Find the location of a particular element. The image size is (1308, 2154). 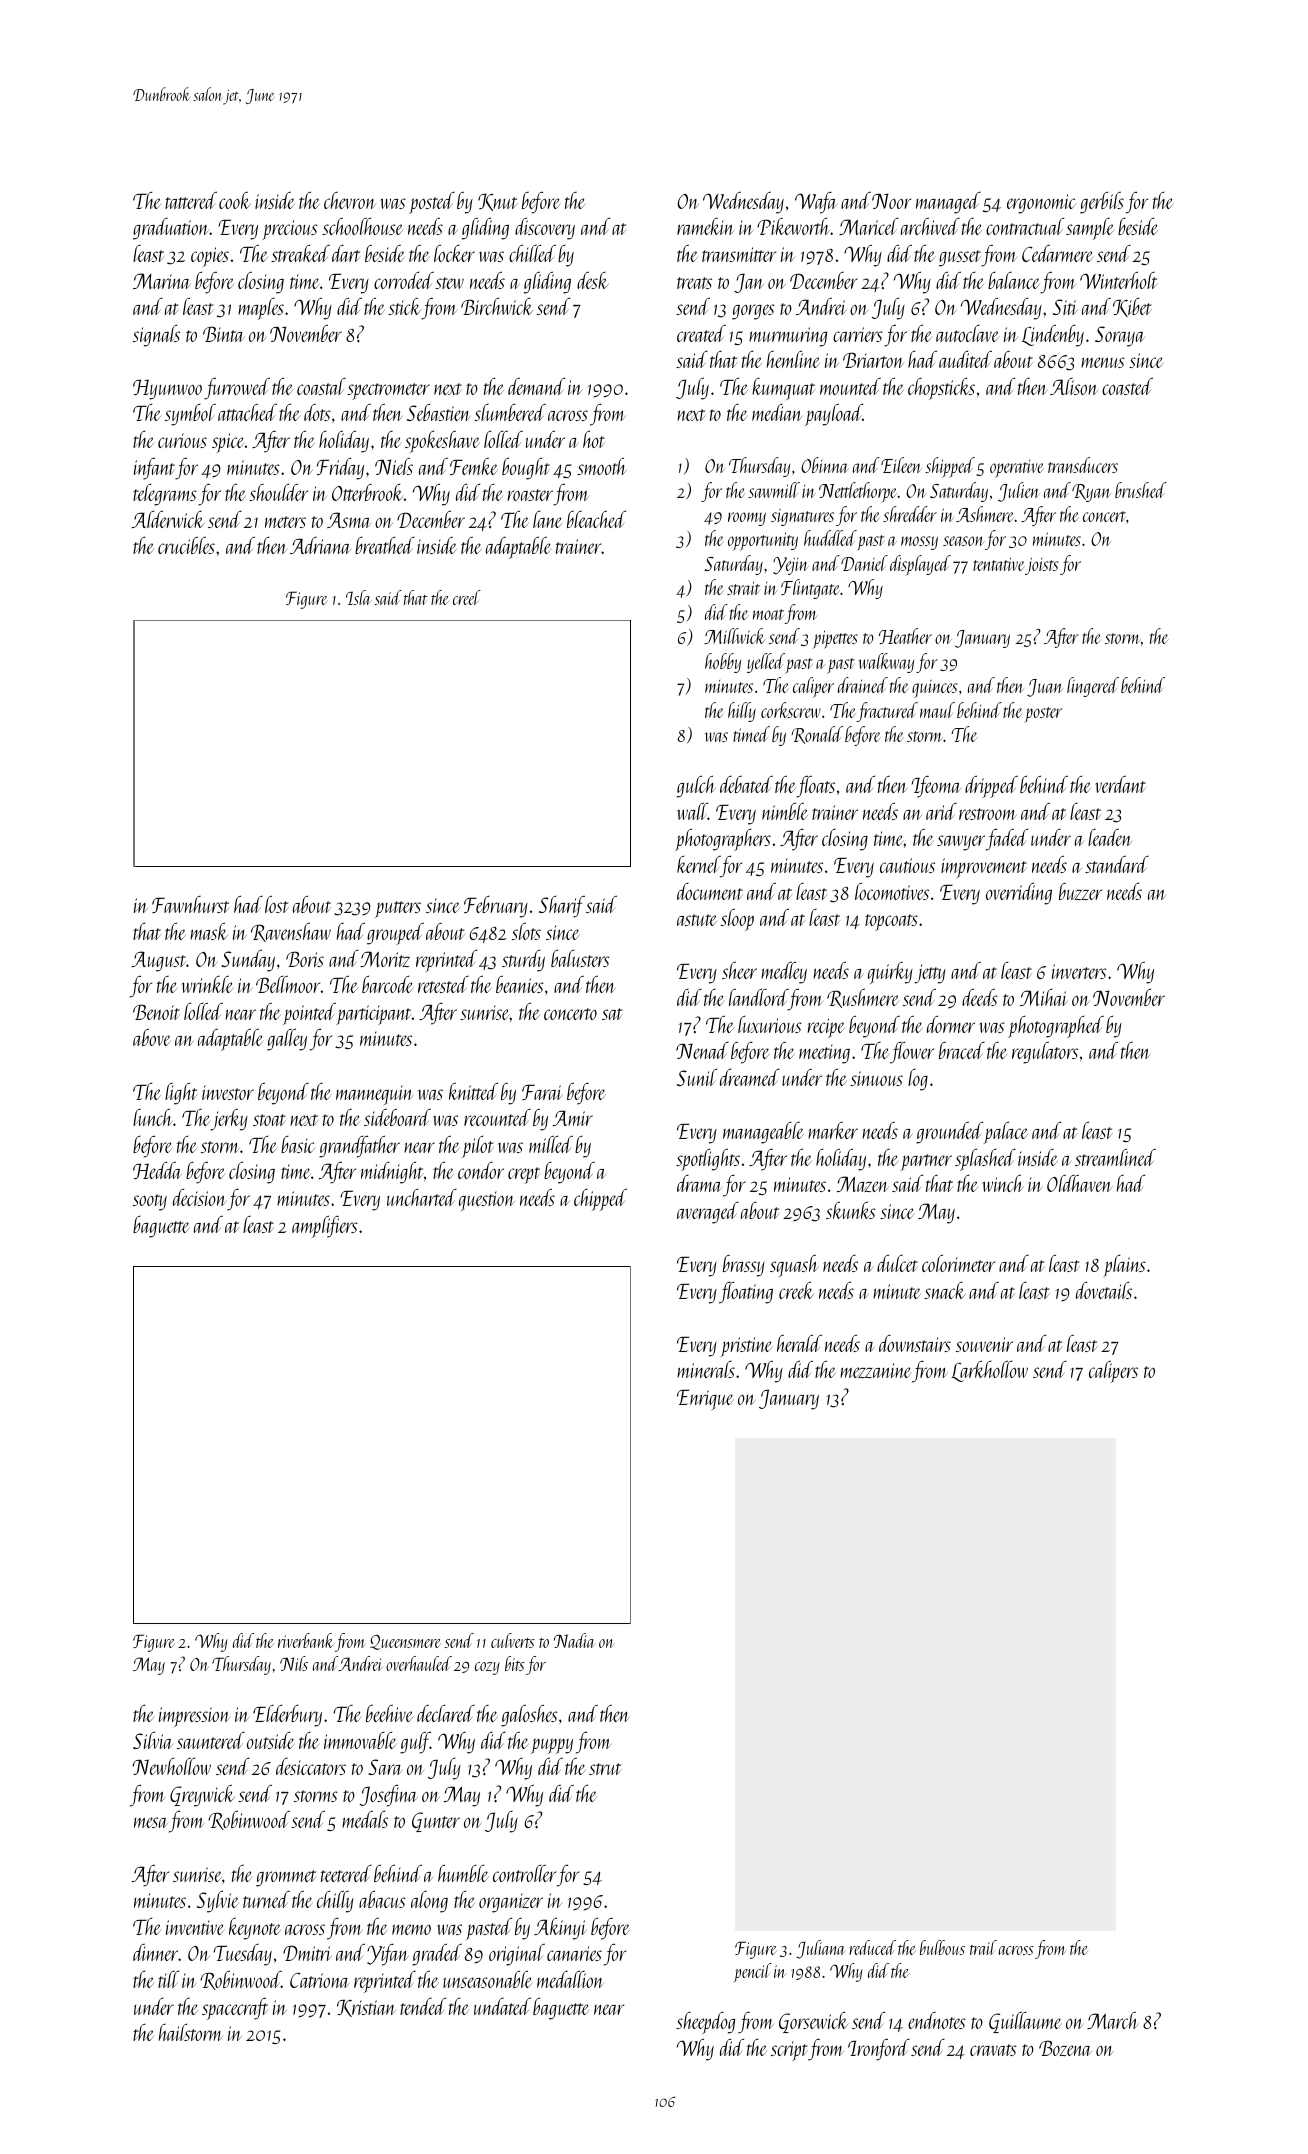

gulch is located at coordinates (696, 787).
